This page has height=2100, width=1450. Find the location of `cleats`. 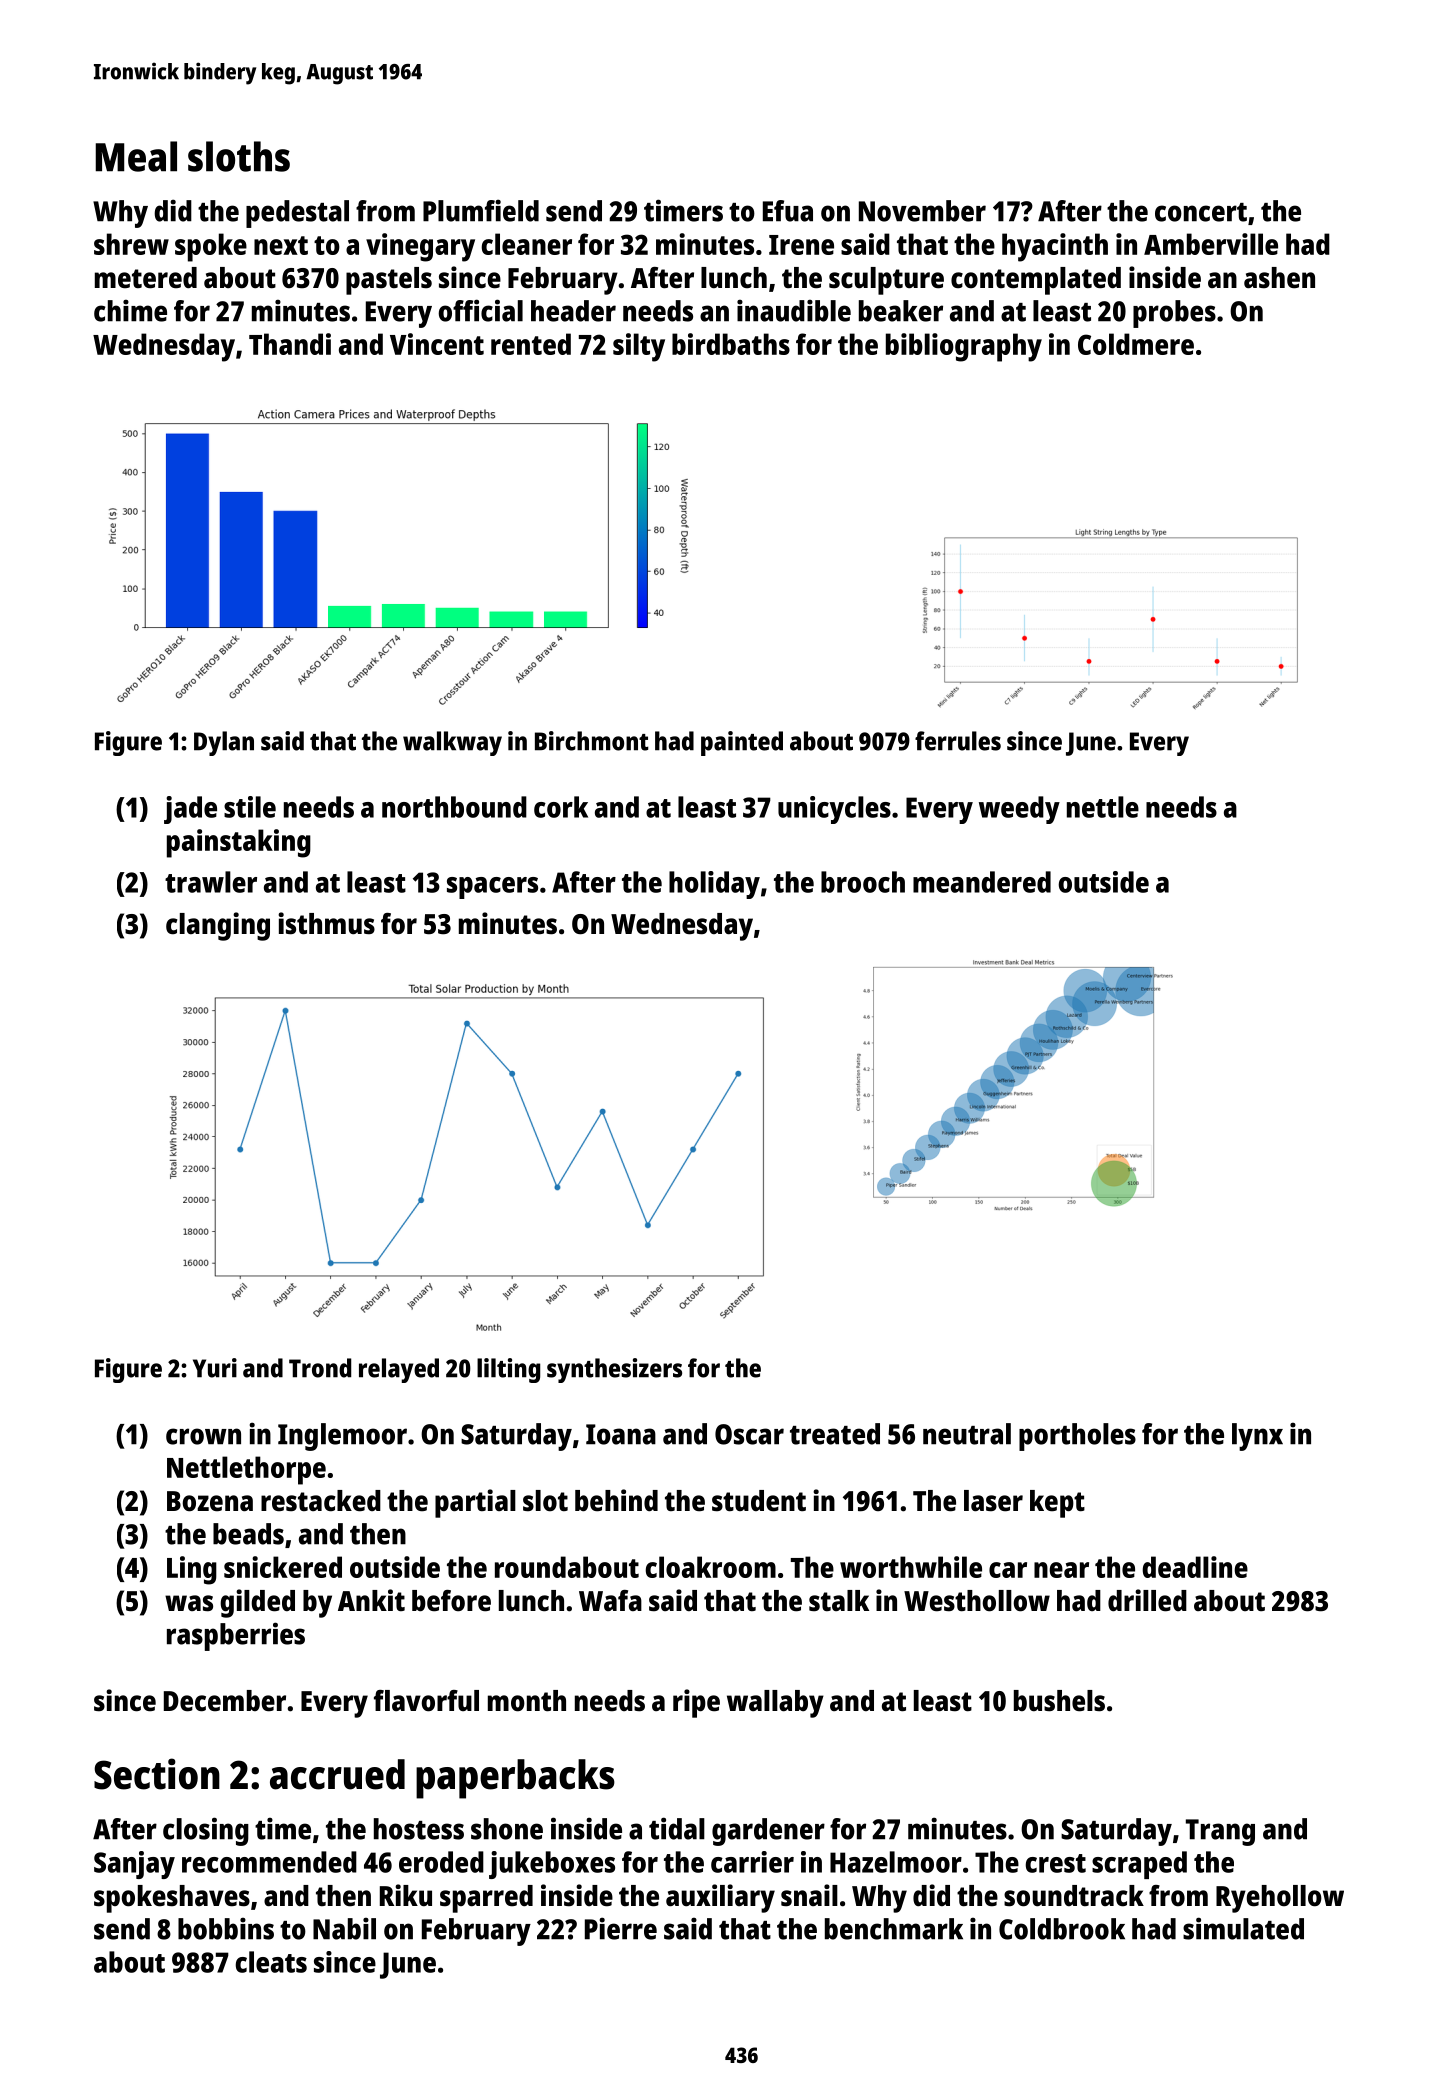

cleats is located at coordinates (271, 1962).
